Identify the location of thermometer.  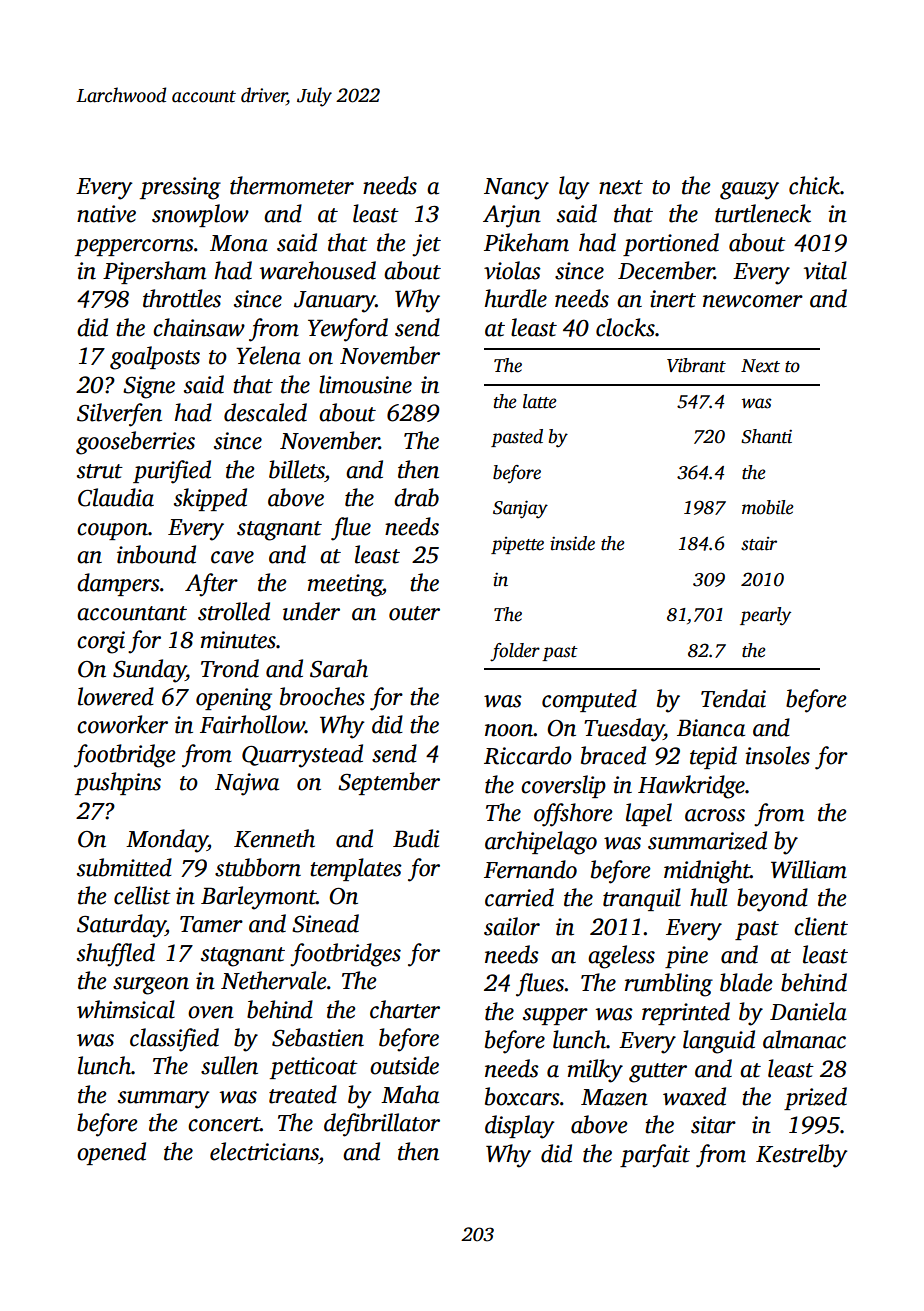
(292, 185).
